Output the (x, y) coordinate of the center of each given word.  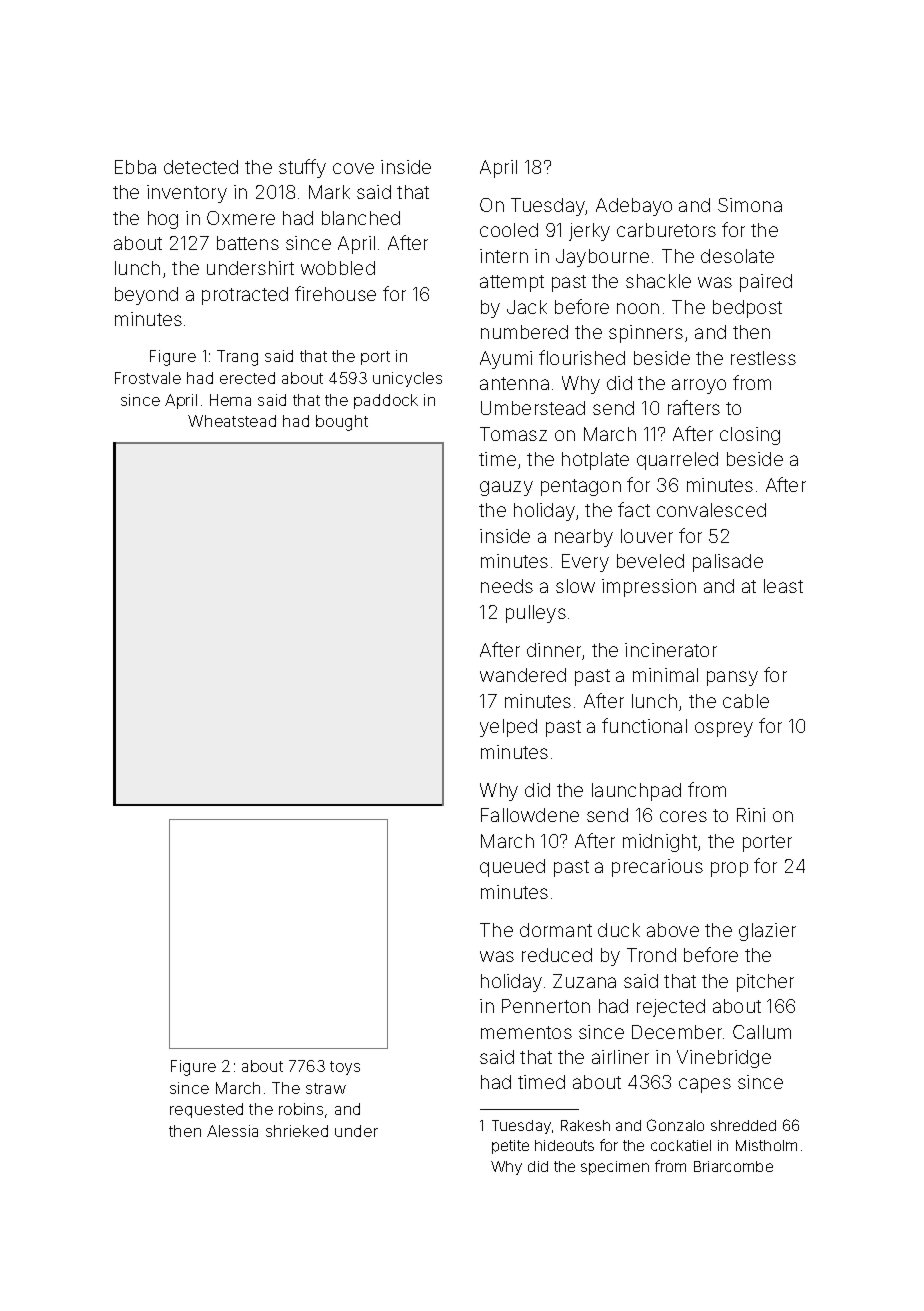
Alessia (232, 1131)
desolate (737, 256)
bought (342, 423)
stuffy (302, 168)
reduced (557, 955)
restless (763, 358)
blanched (361, 218)
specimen (615, 1168)
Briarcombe (733, 1166)
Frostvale (148, 378)
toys (345, 1068)
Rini (751, 815)
